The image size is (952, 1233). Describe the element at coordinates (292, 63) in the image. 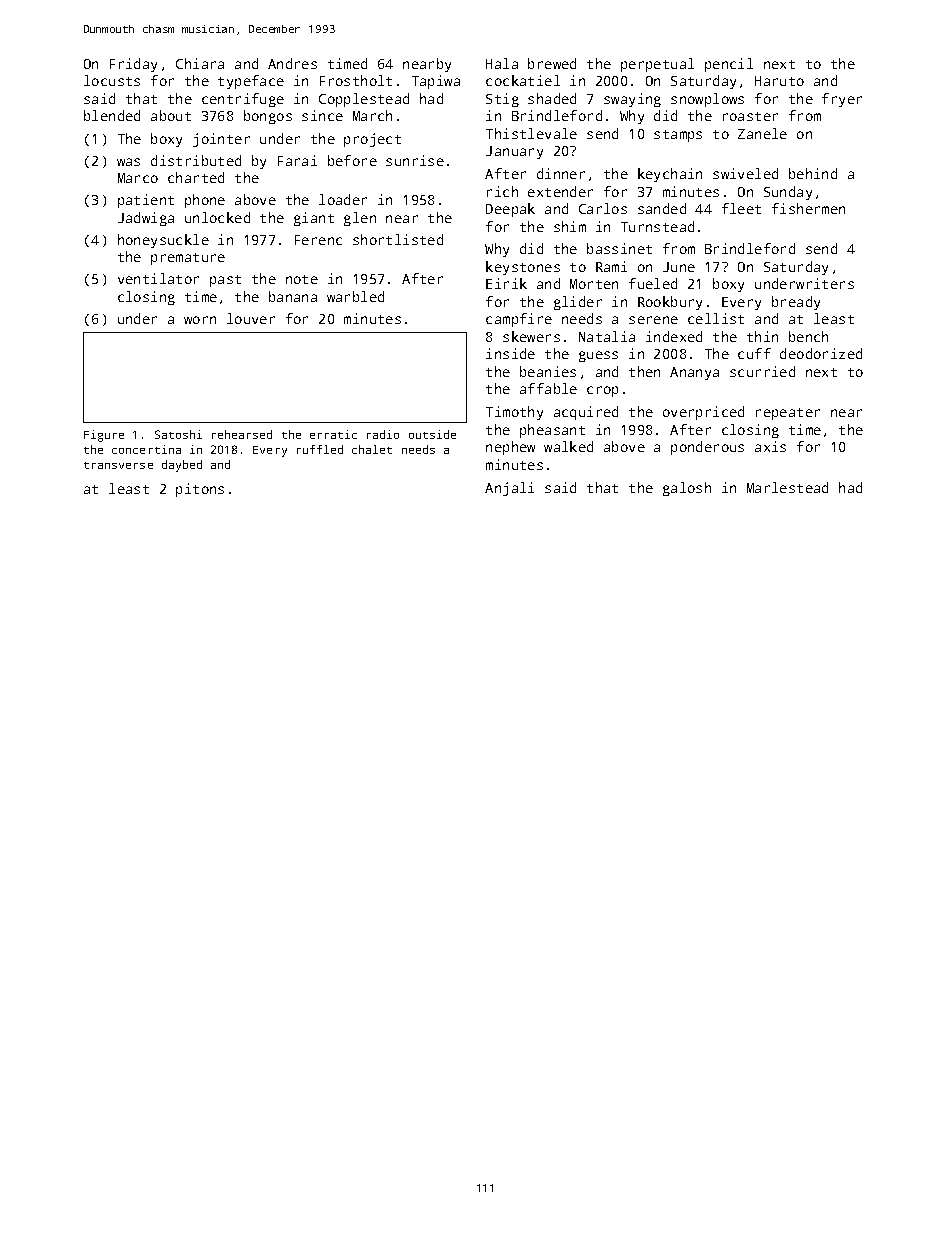

I see `Andres` at that location.
